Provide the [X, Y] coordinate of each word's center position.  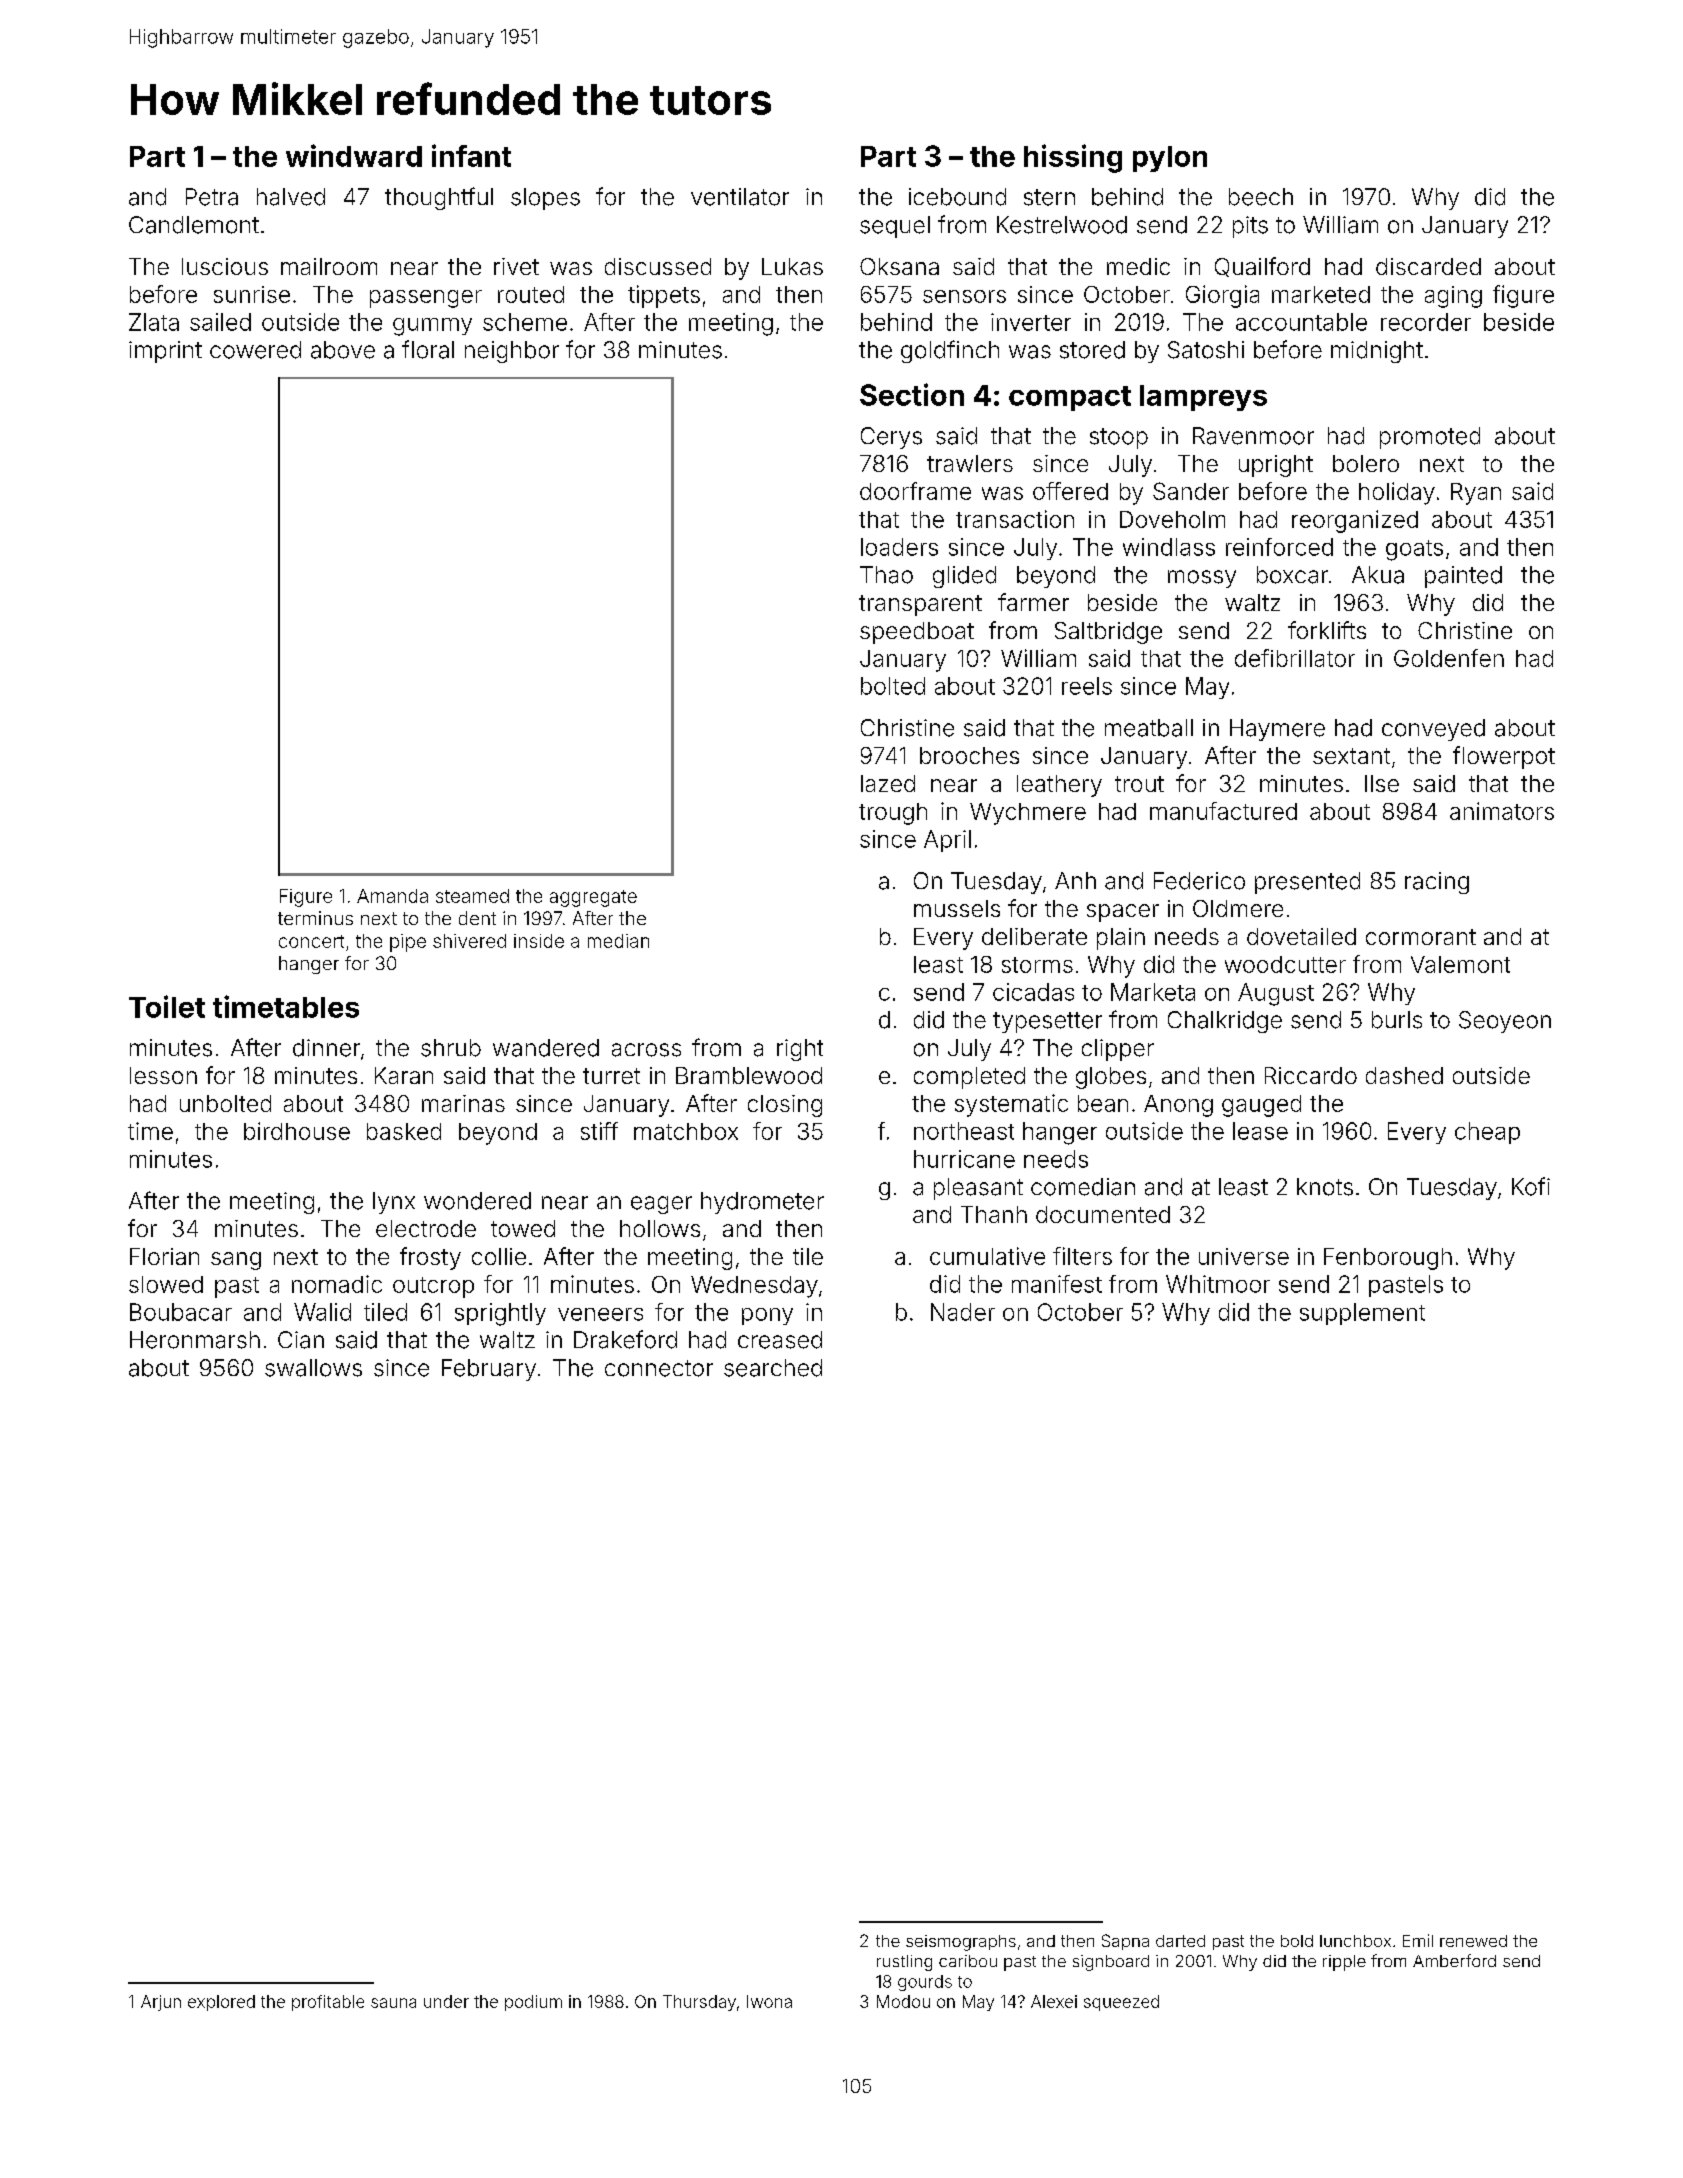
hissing [1073, 158]
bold [1297, 1941]
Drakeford [625, 1339]
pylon [1170, 159]
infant [471, 155]
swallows [313, 1368]
